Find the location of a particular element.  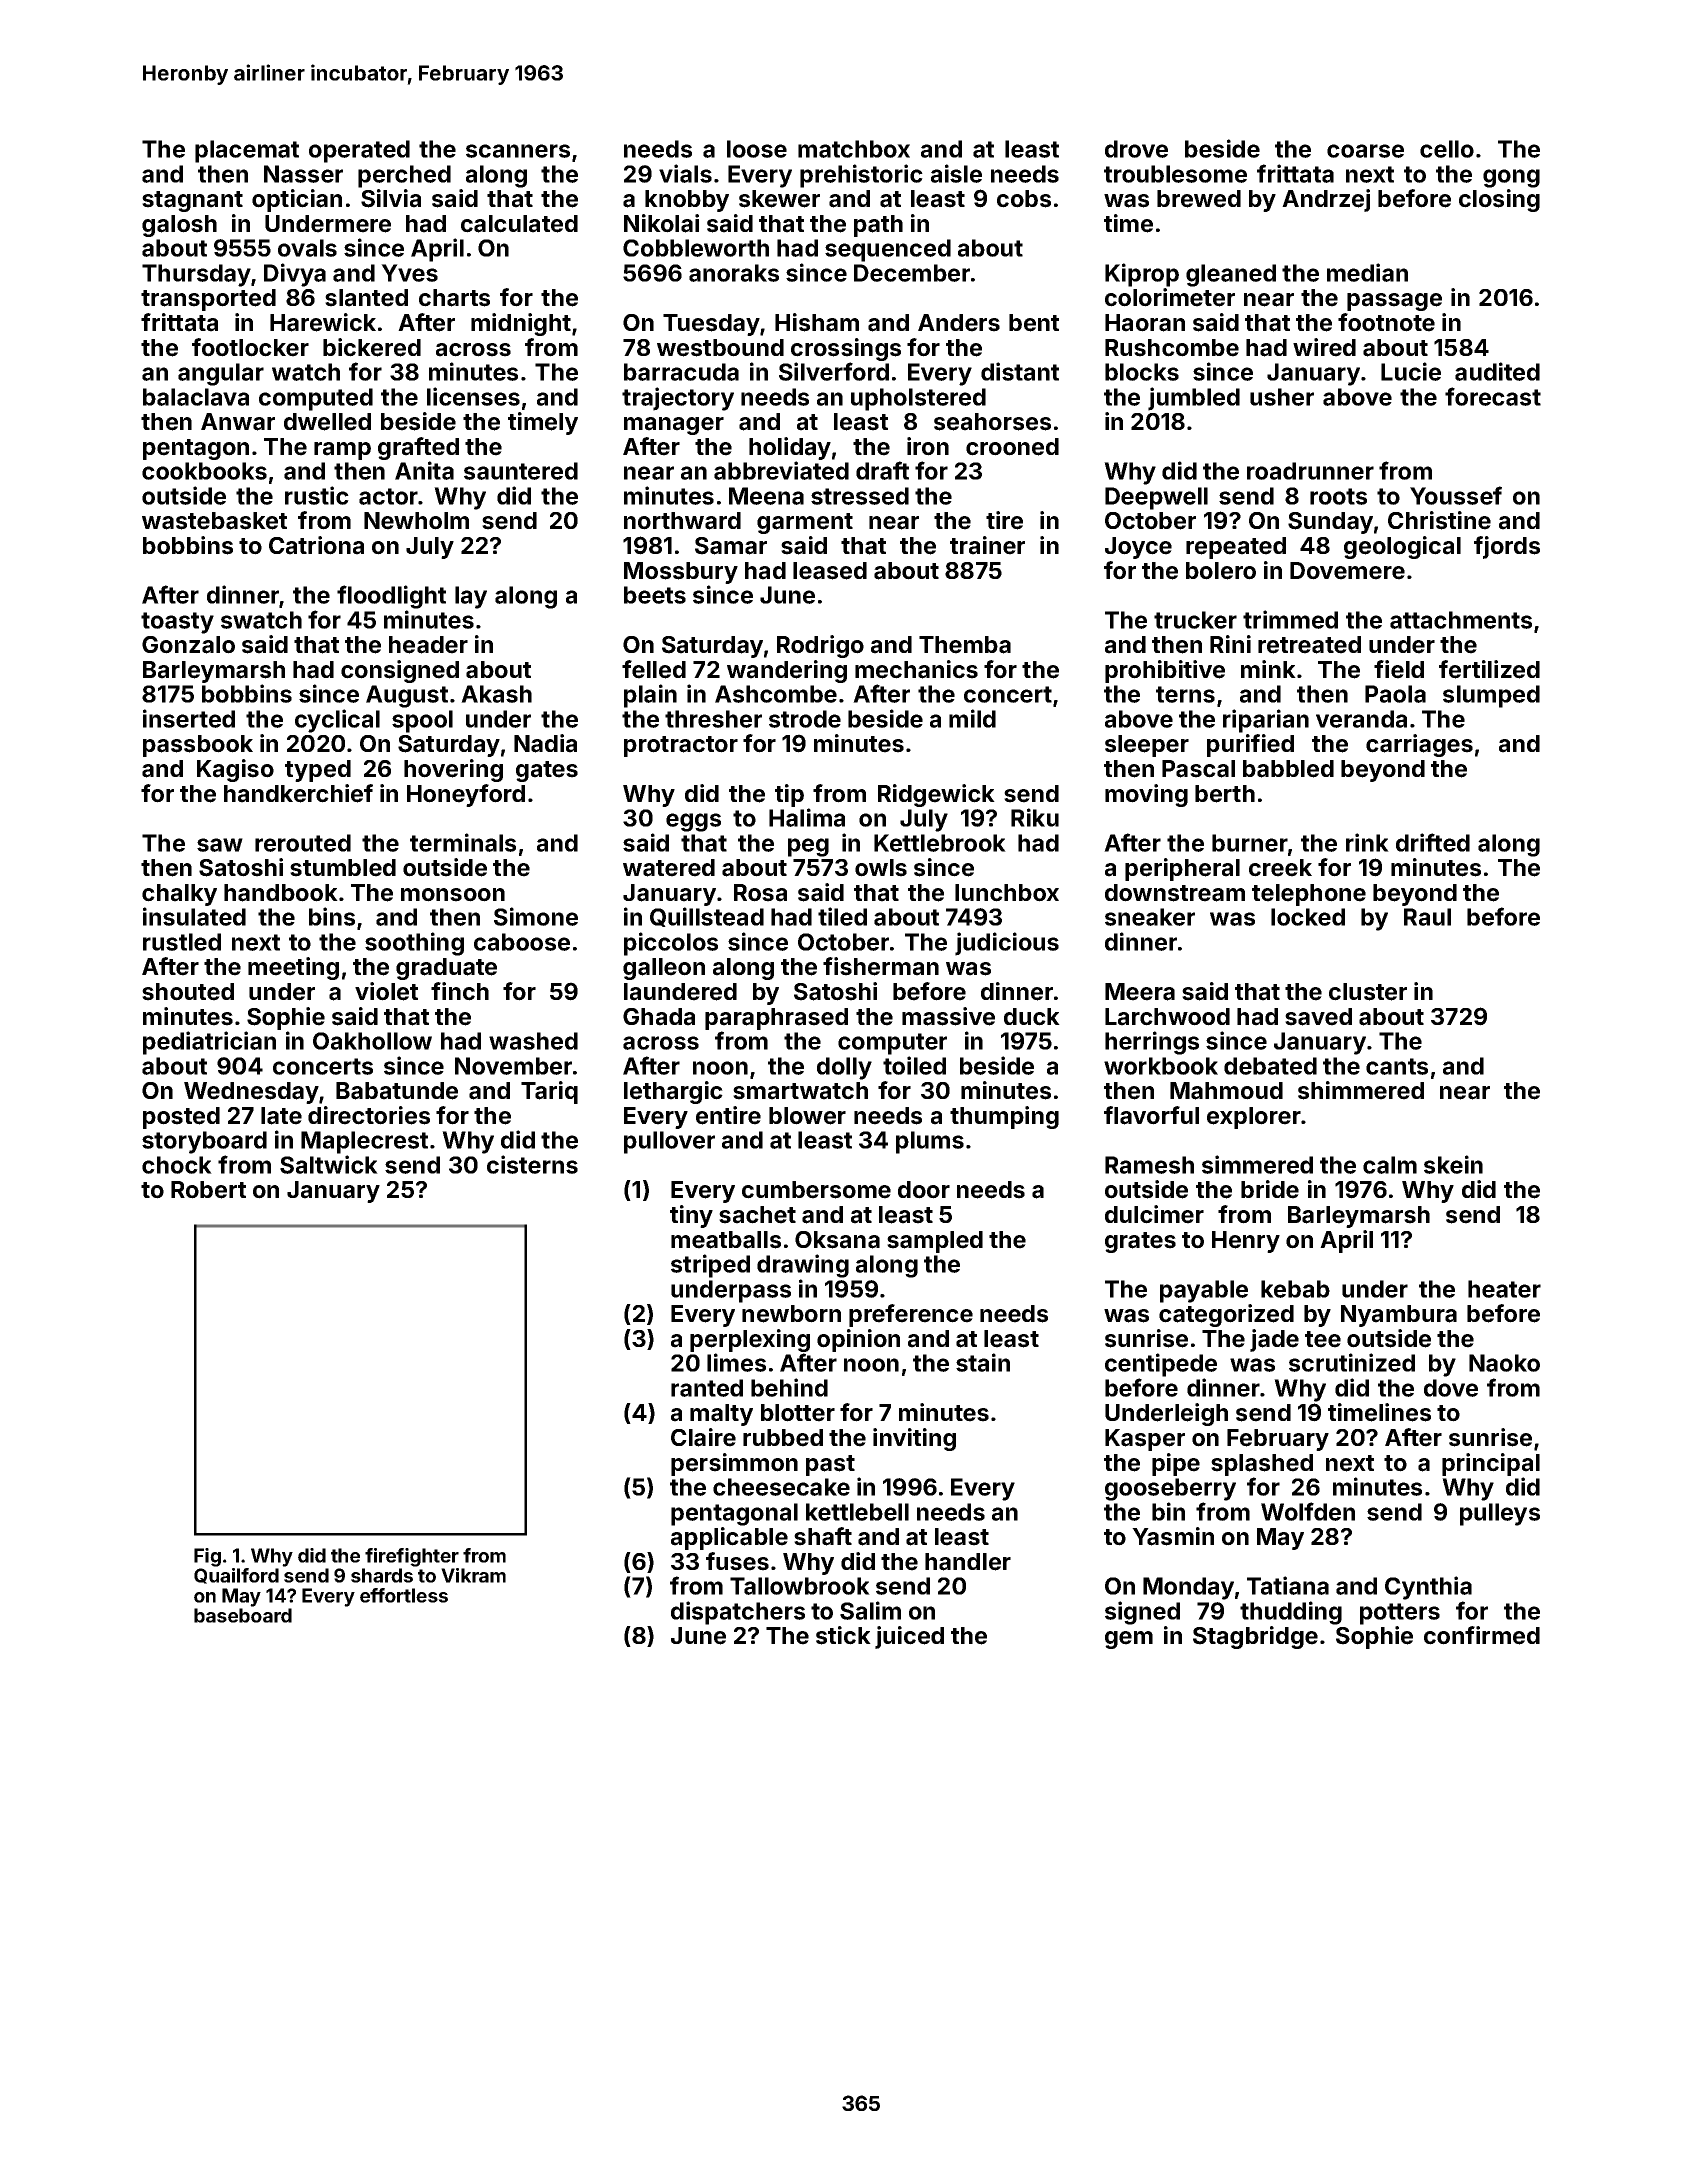

stick is located at coordinates (843, 1635).
